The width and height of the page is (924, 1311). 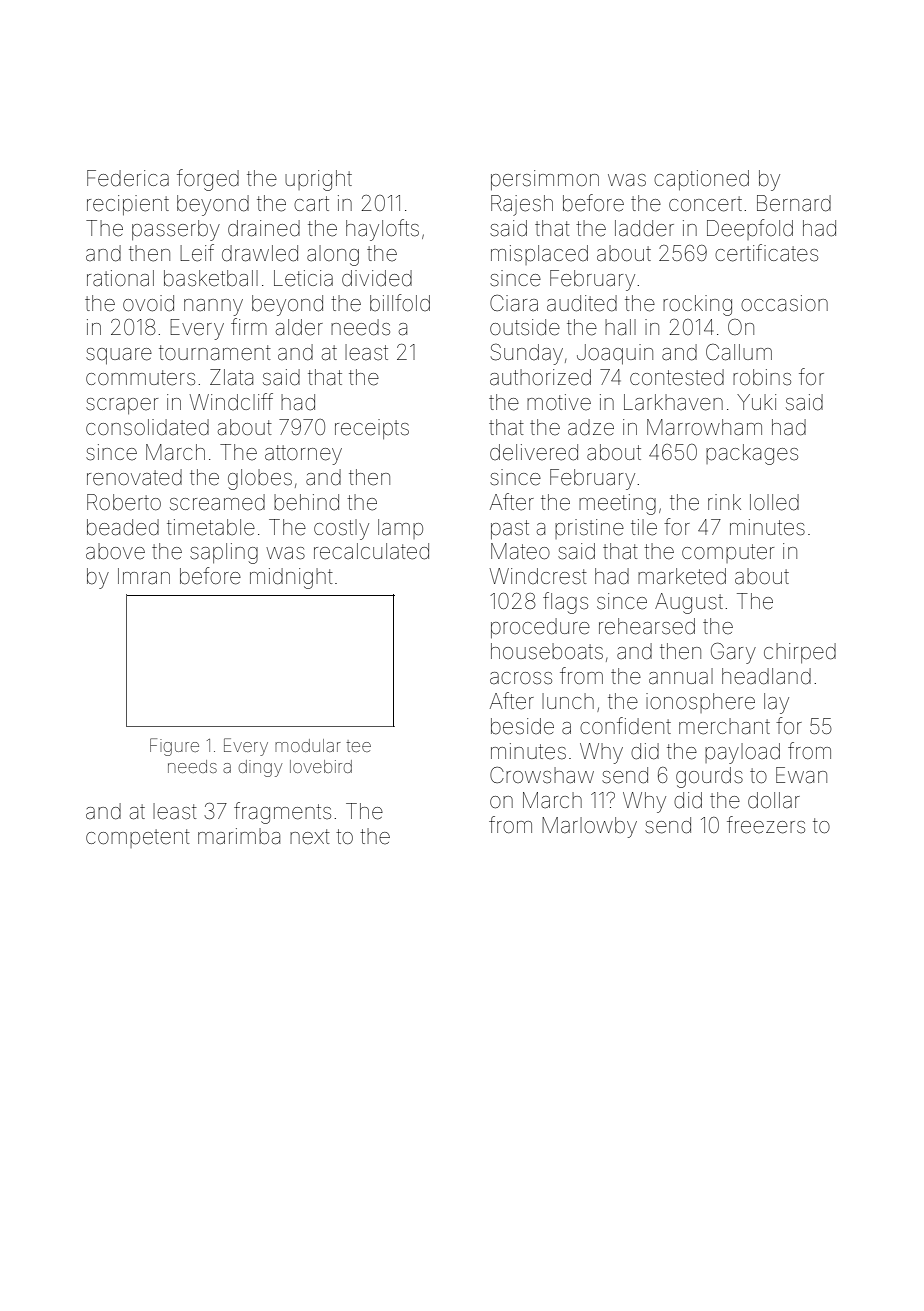 I want to click on square, so click(x=119, y=356).
